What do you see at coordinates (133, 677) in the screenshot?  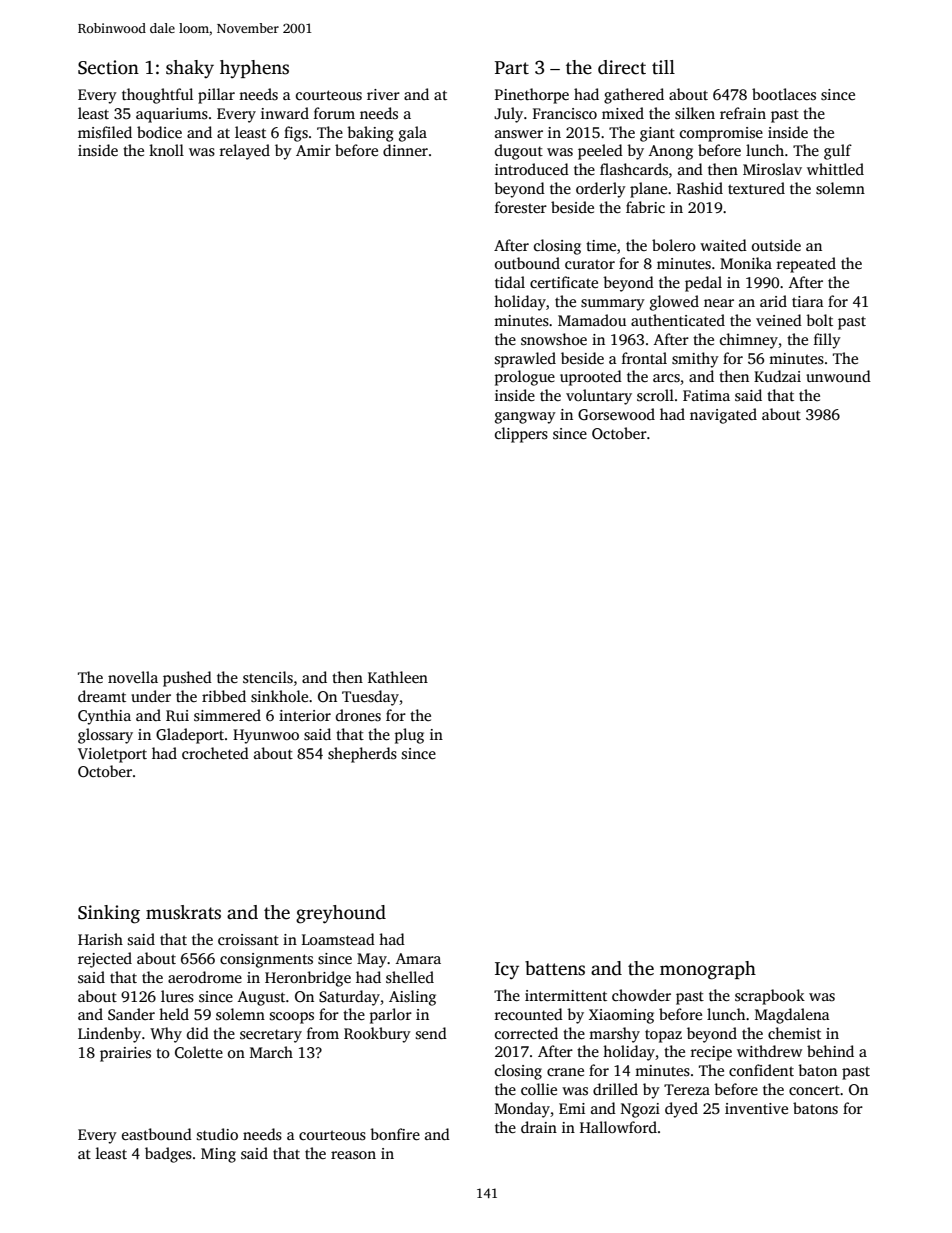 I see `novella` at bounding box center [133, 677].
